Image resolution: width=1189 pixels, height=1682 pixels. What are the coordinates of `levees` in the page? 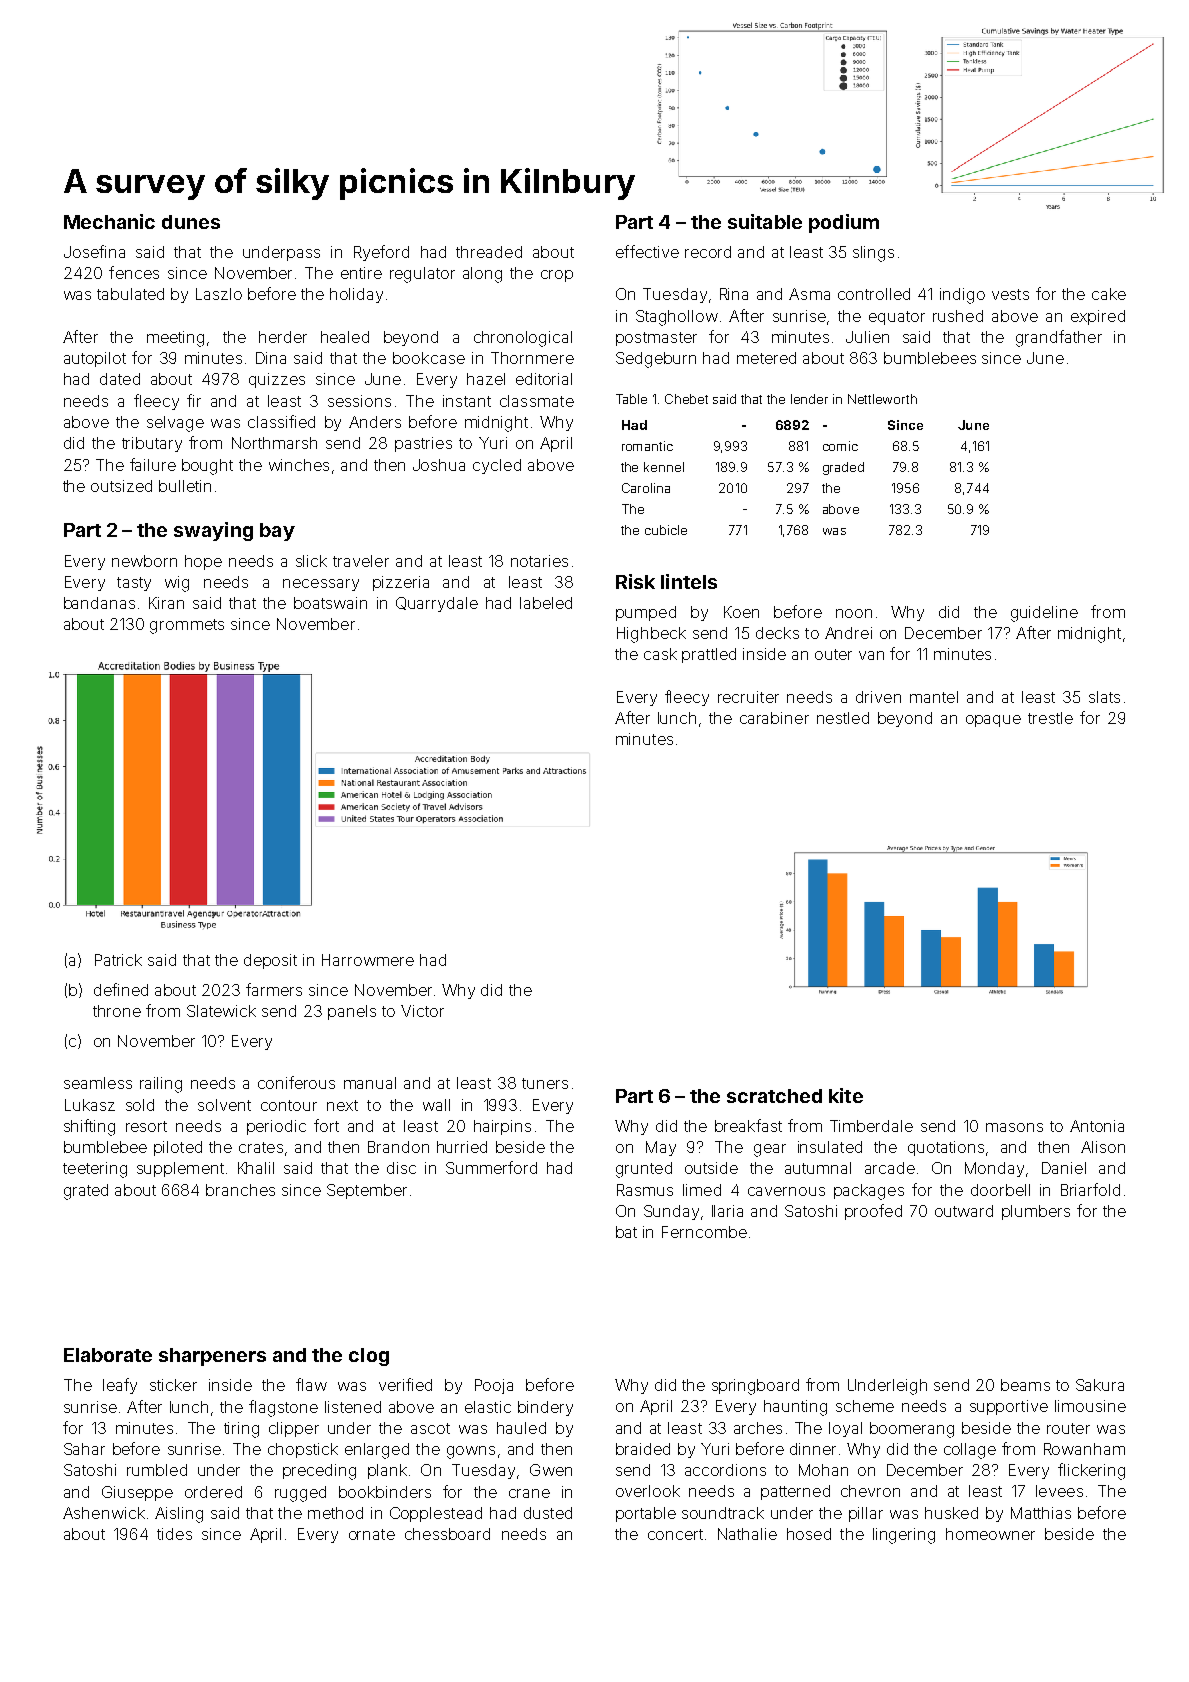 It's located at (1059, 1491).
